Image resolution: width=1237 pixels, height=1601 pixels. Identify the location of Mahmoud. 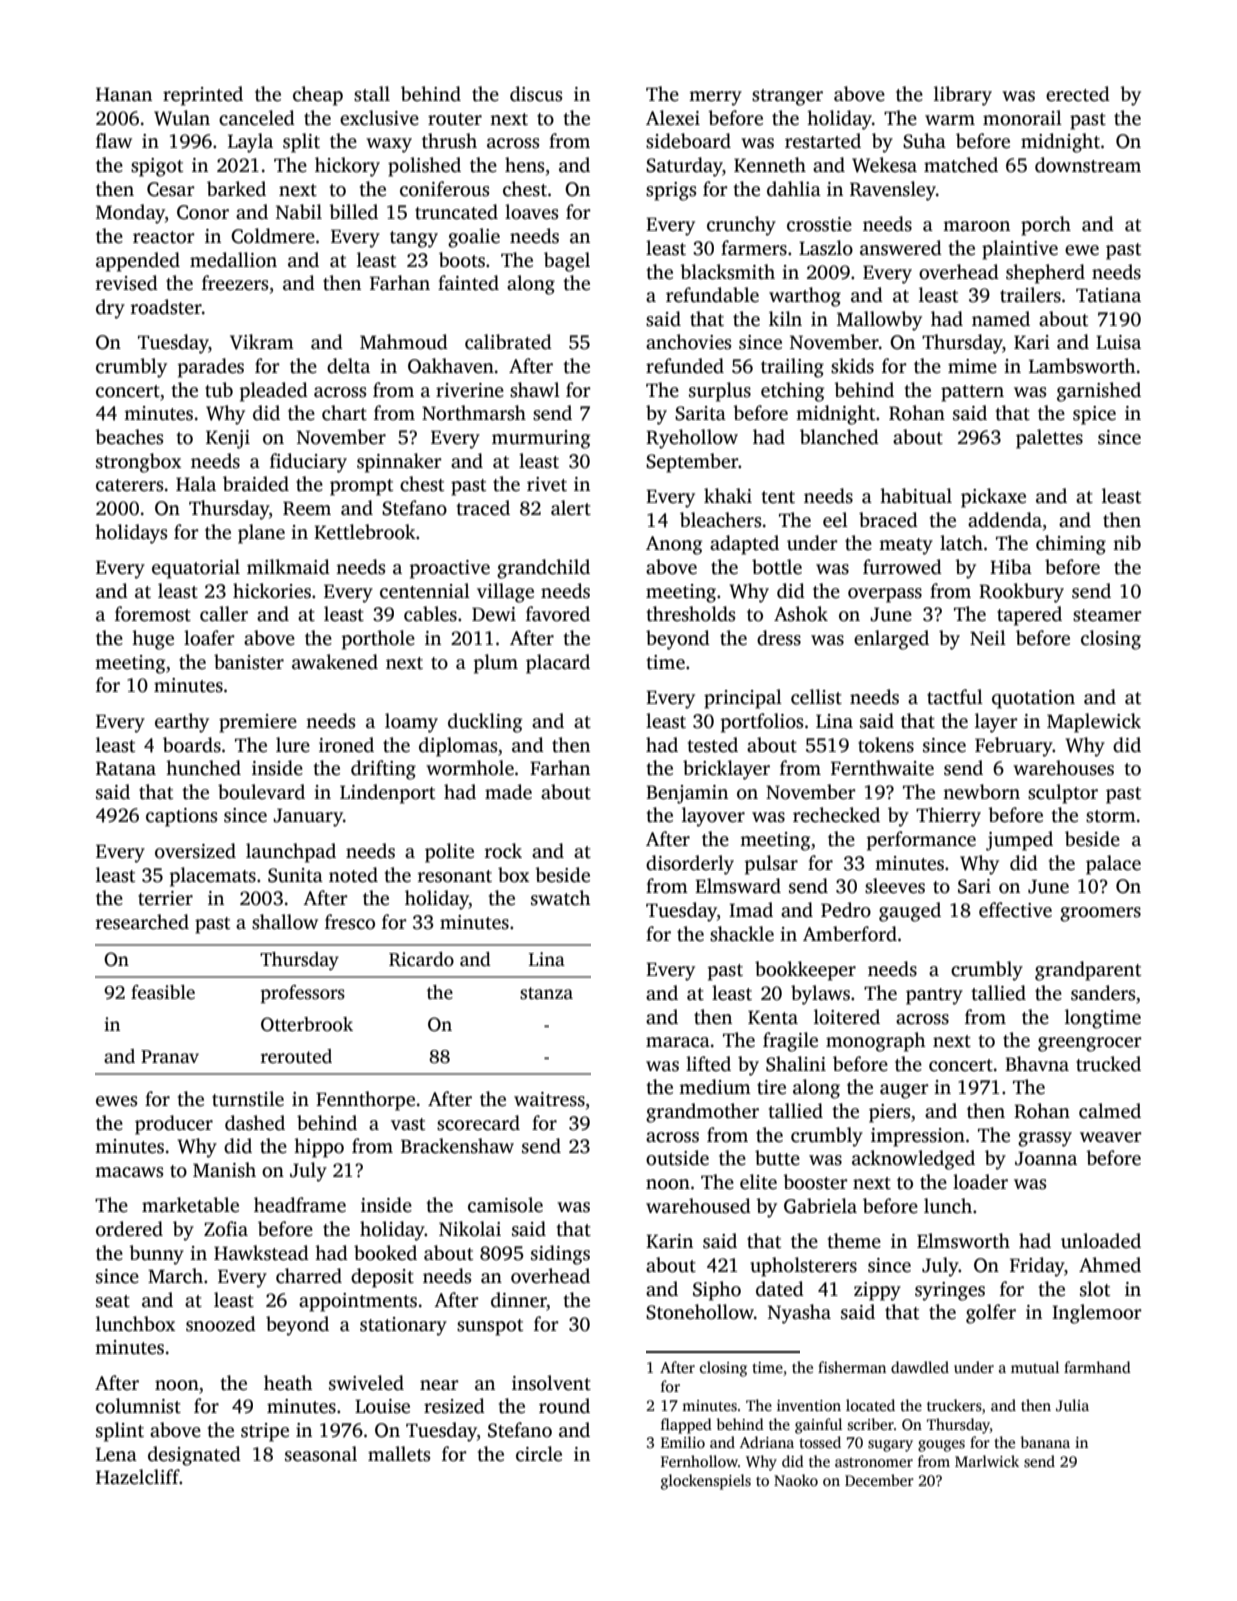
(404, 342).
